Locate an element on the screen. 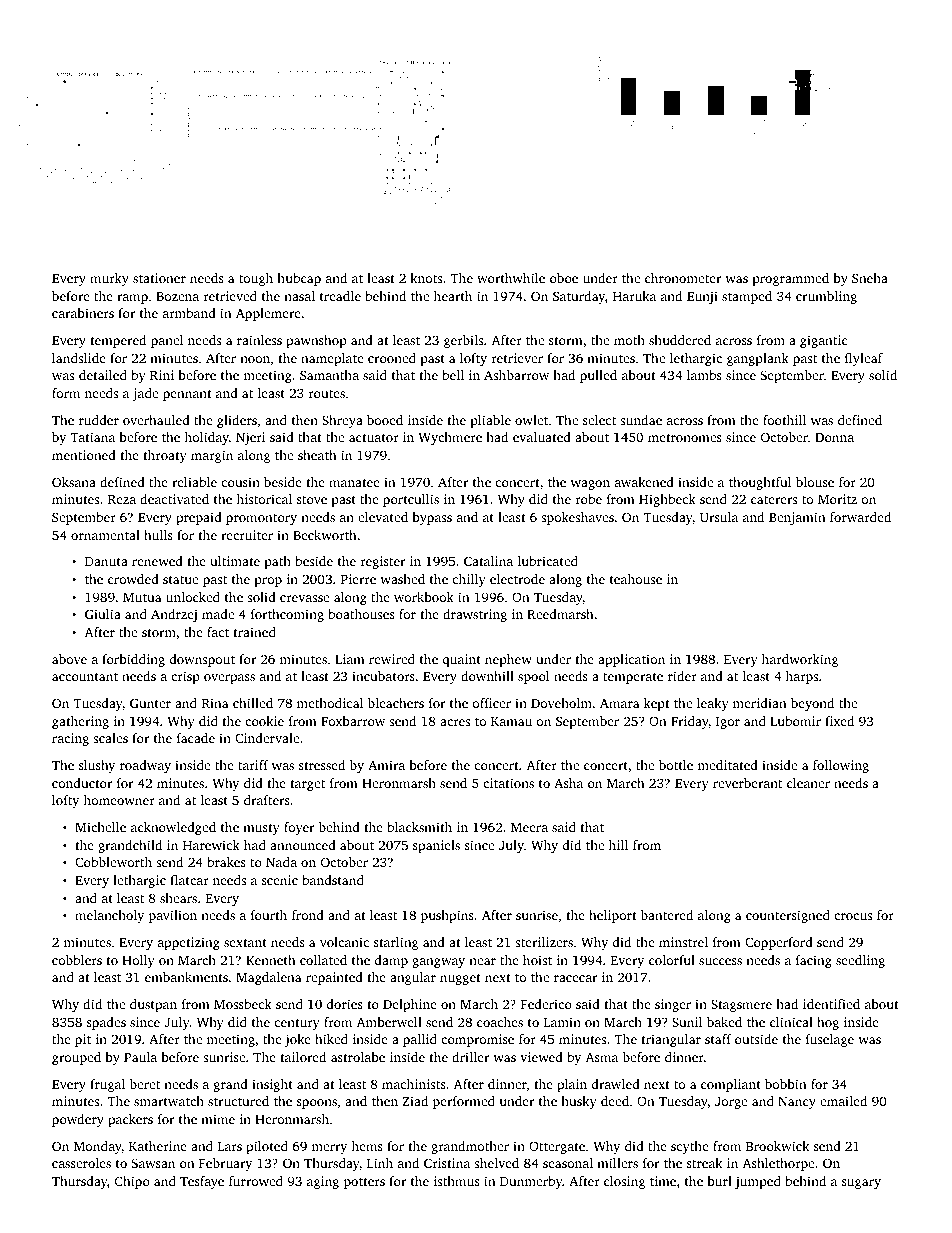 Image resolution: width=952 pixels, height=1233 pixels. sugary is located at coordinates (861, 1184).
